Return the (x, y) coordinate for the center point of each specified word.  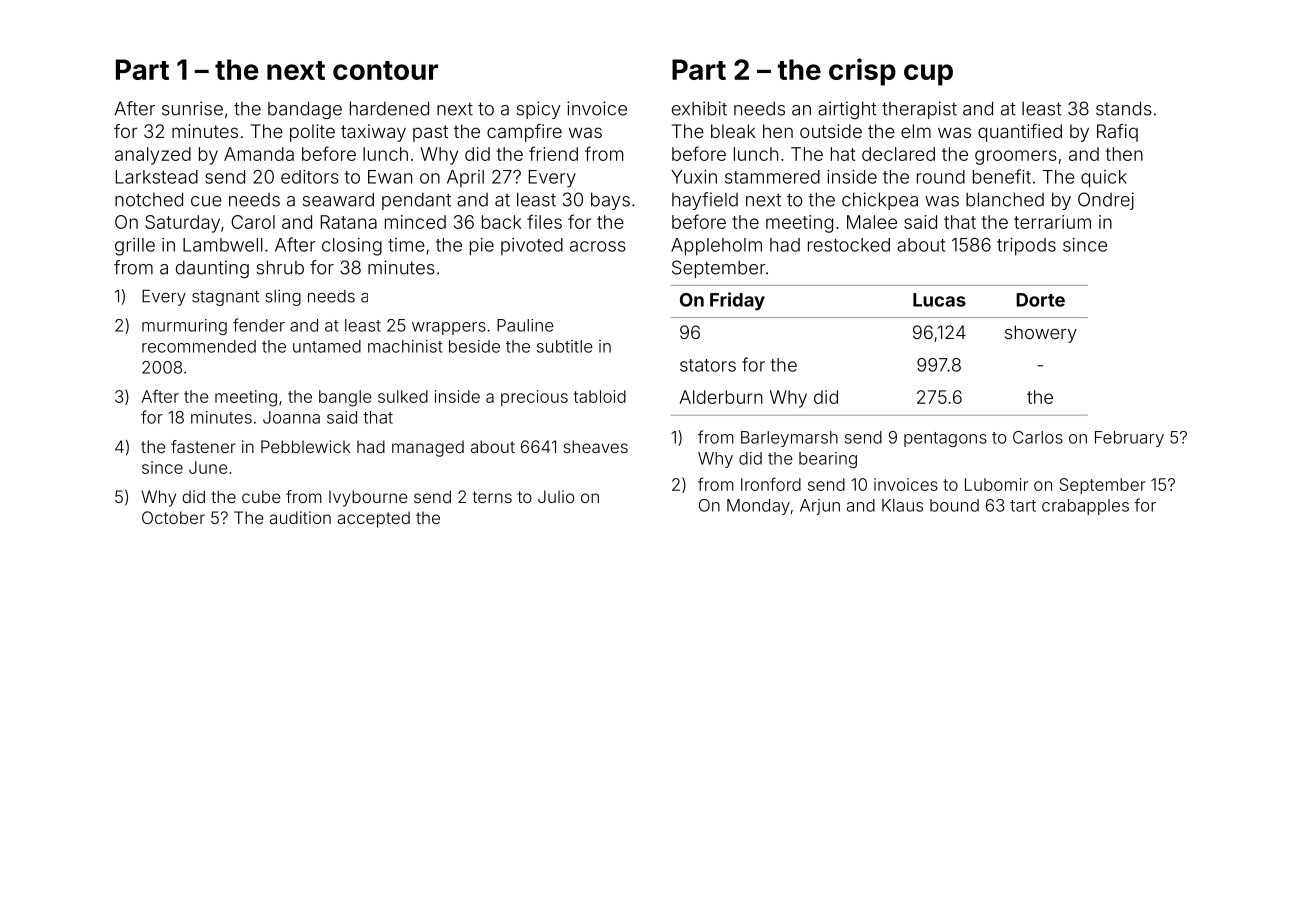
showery (1041, 334)
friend (553, 153)
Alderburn (721, 397)
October (173, 517)
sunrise (192, 108)
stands (1124, 108)
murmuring (184, 327)
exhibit (699, 108)
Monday (758, 507)
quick (1104, 179)
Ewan (390, 177)
